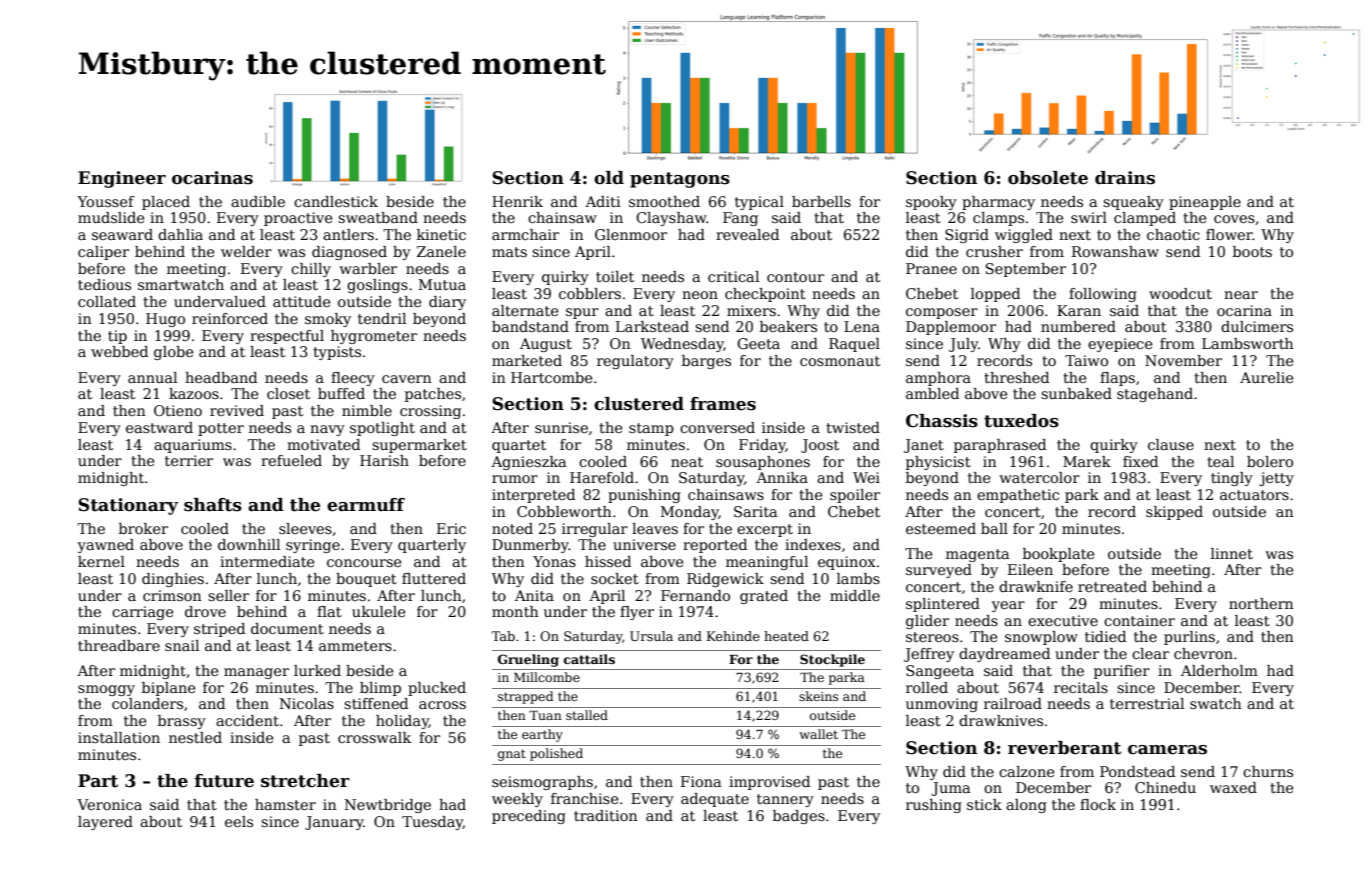  Describe the element at coordinates (122, 179) in the screenshot. I see `Engineer` at that location.
